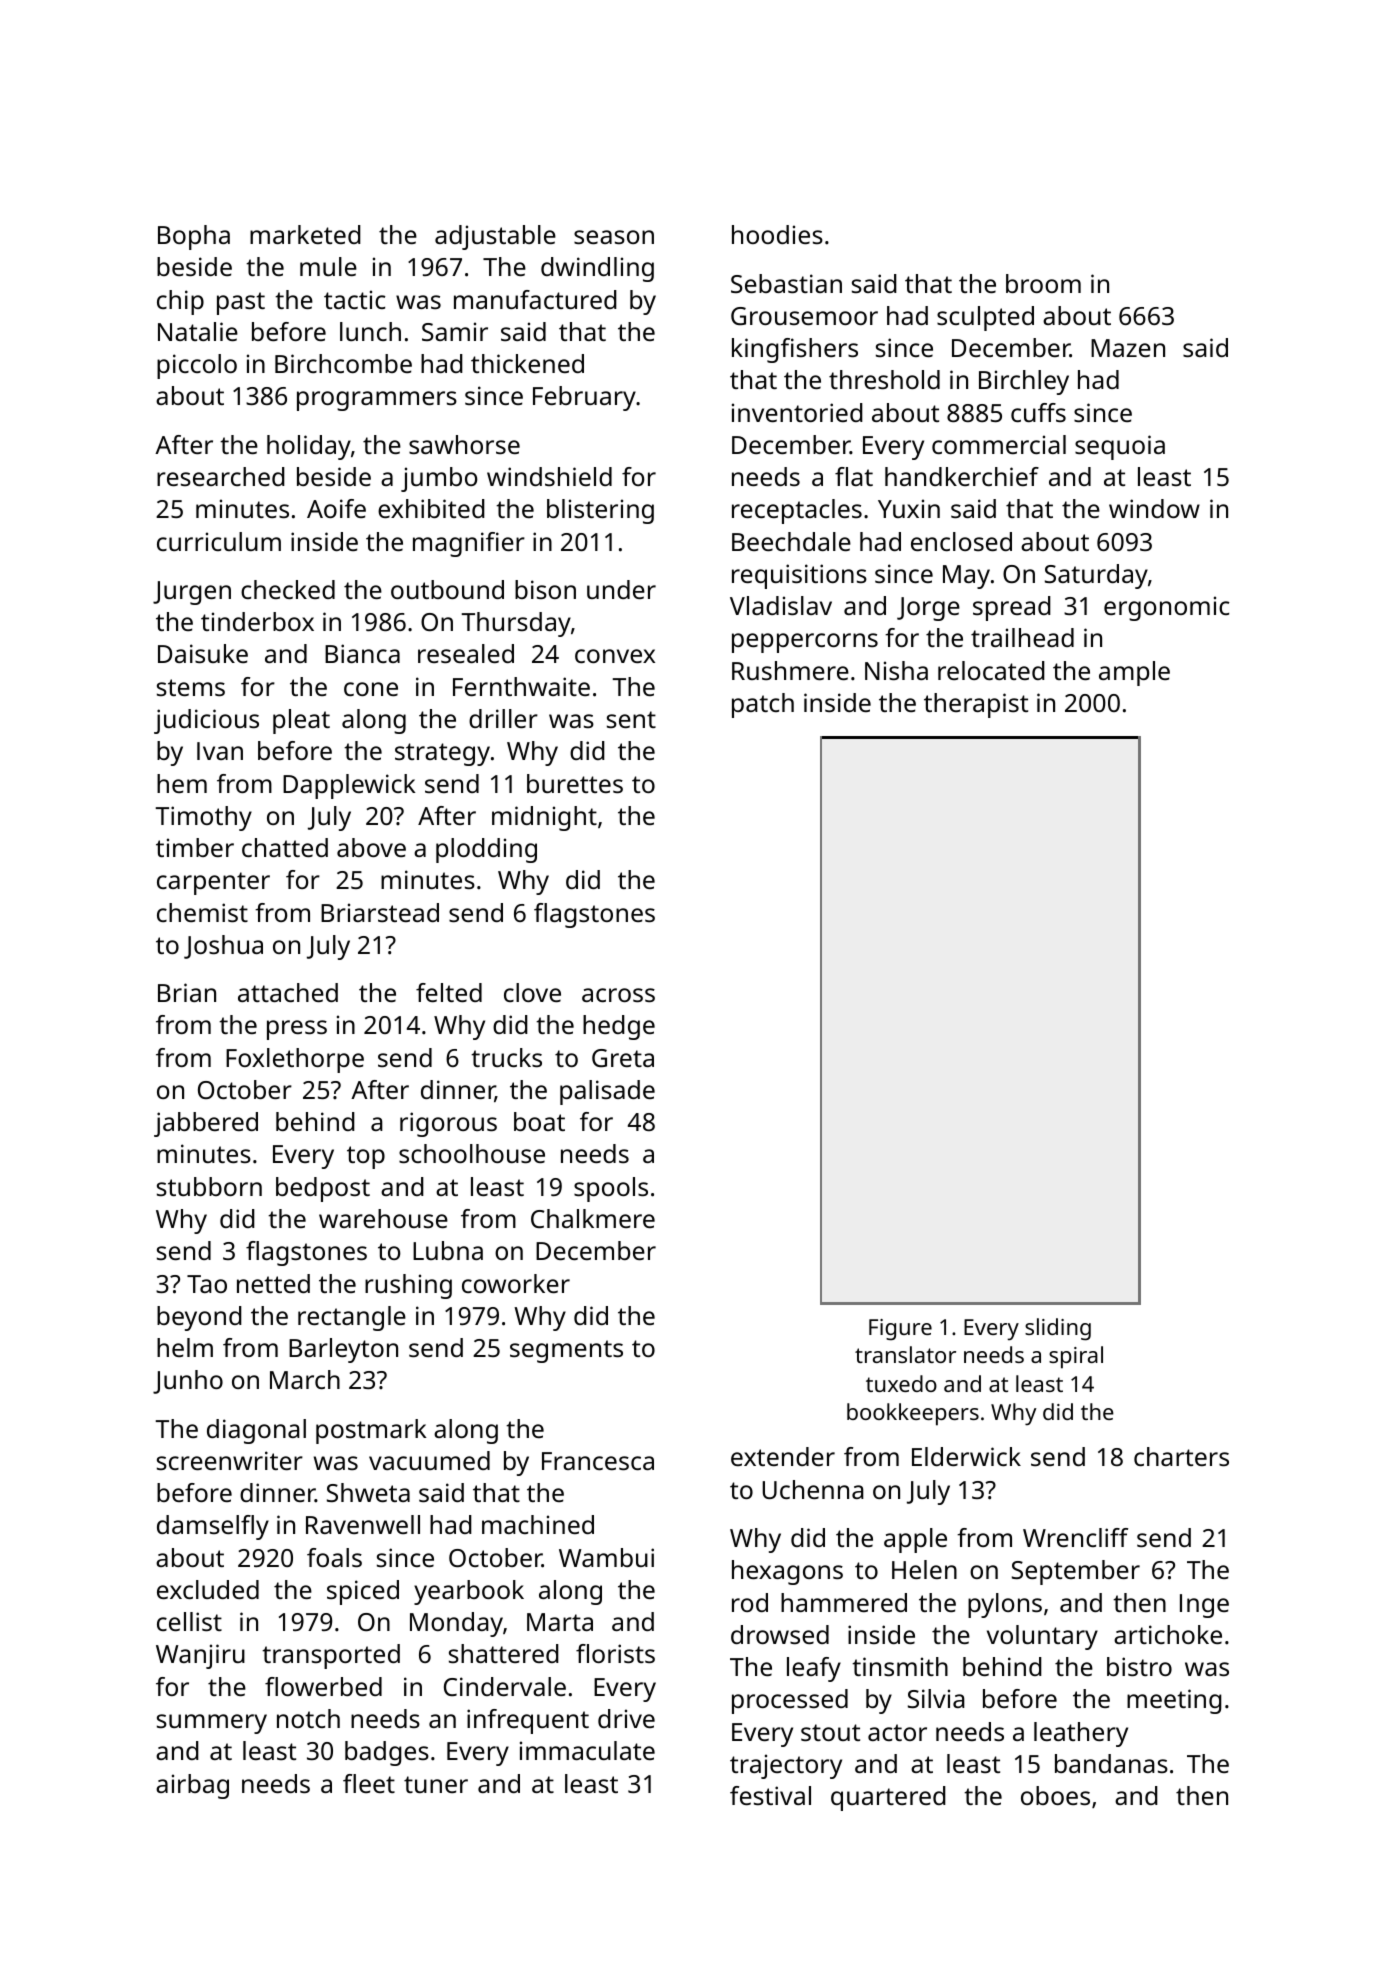  Describe the element at coordinates (1043, 283) in the document. I see `broom` at that location.
